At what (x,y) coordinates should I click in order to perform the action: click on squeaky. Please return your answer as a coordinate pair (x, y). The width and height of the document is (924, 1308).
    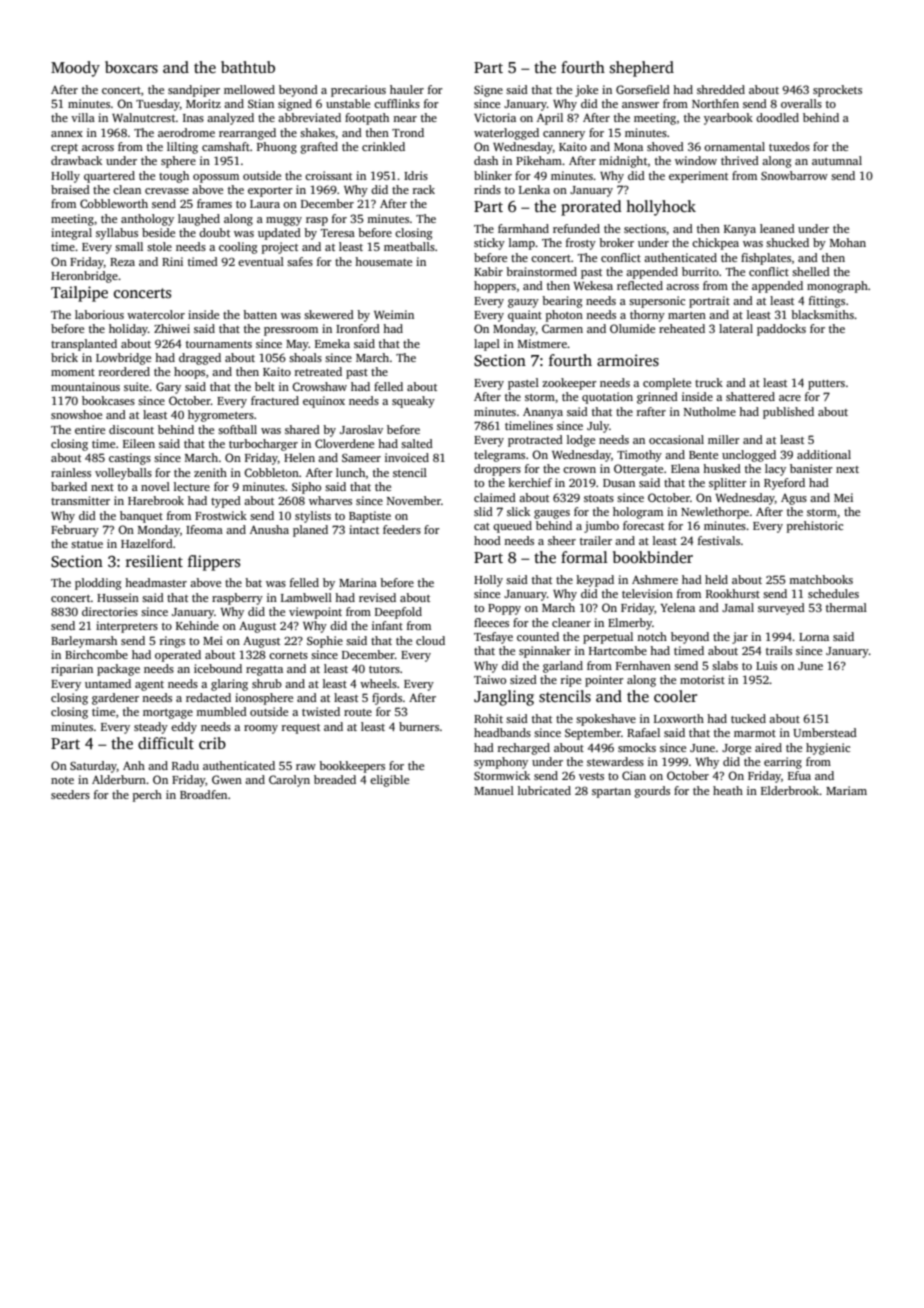
    Looking at the image, I should click on (413, 402).
